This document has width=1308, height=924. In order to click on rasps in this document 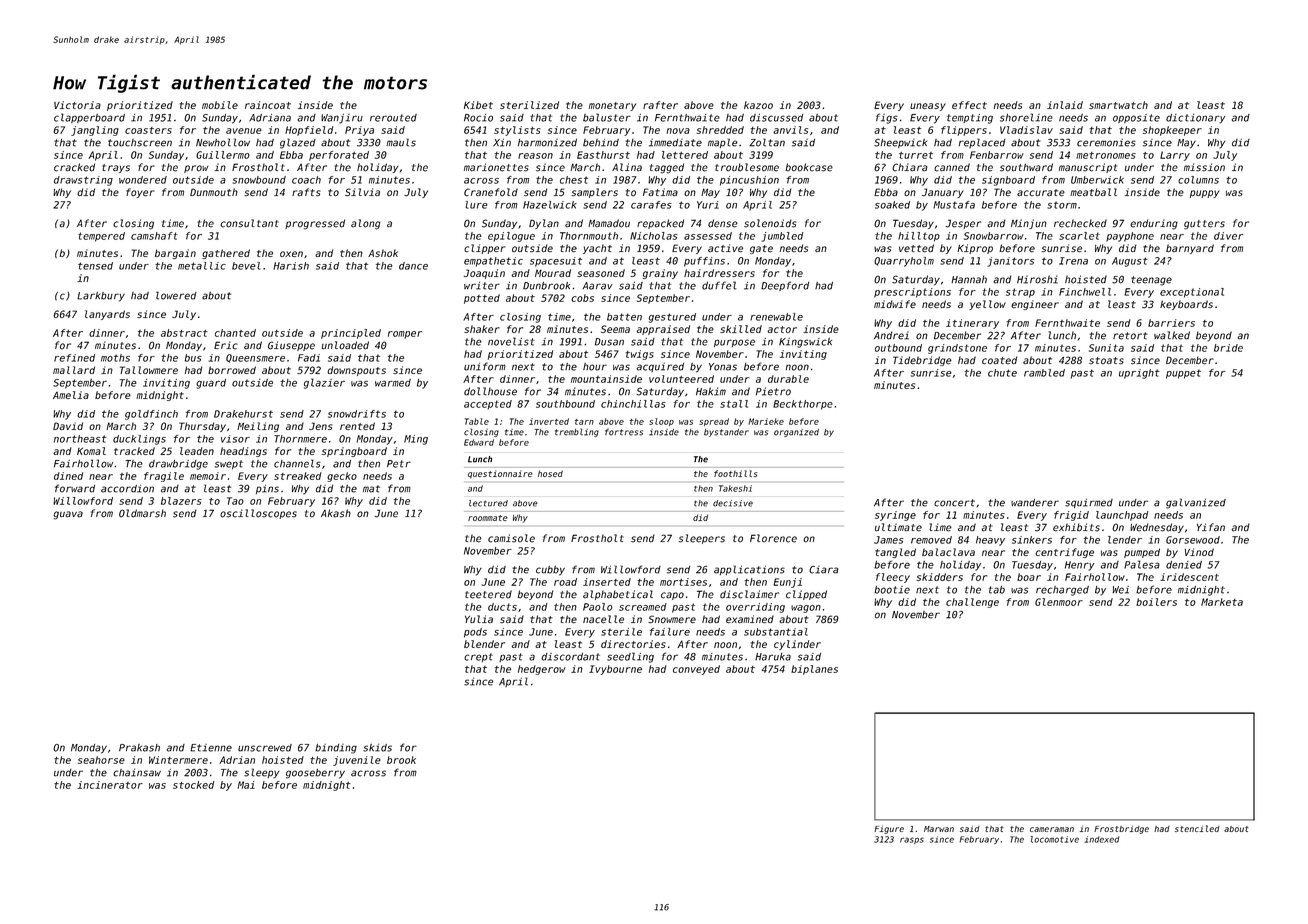, I will do `click(912, 840)`.
